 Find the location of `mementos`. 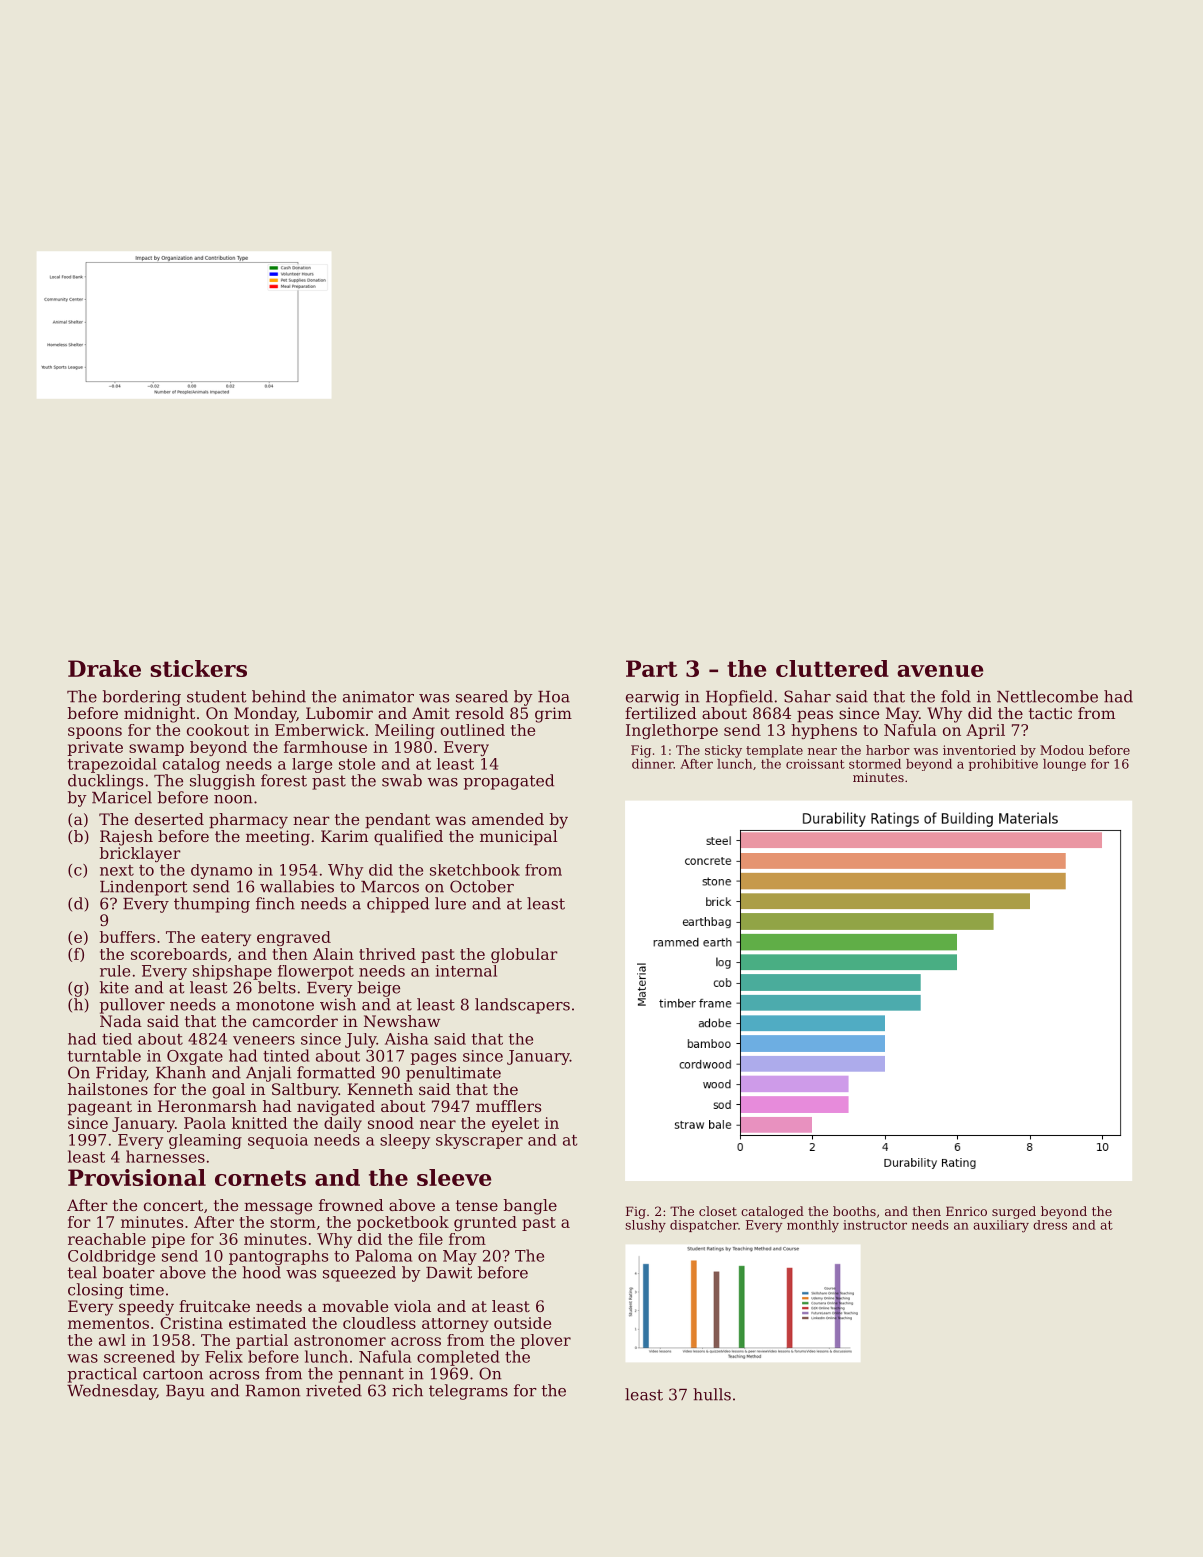

mementos is located at coordinates (108, 1323).
